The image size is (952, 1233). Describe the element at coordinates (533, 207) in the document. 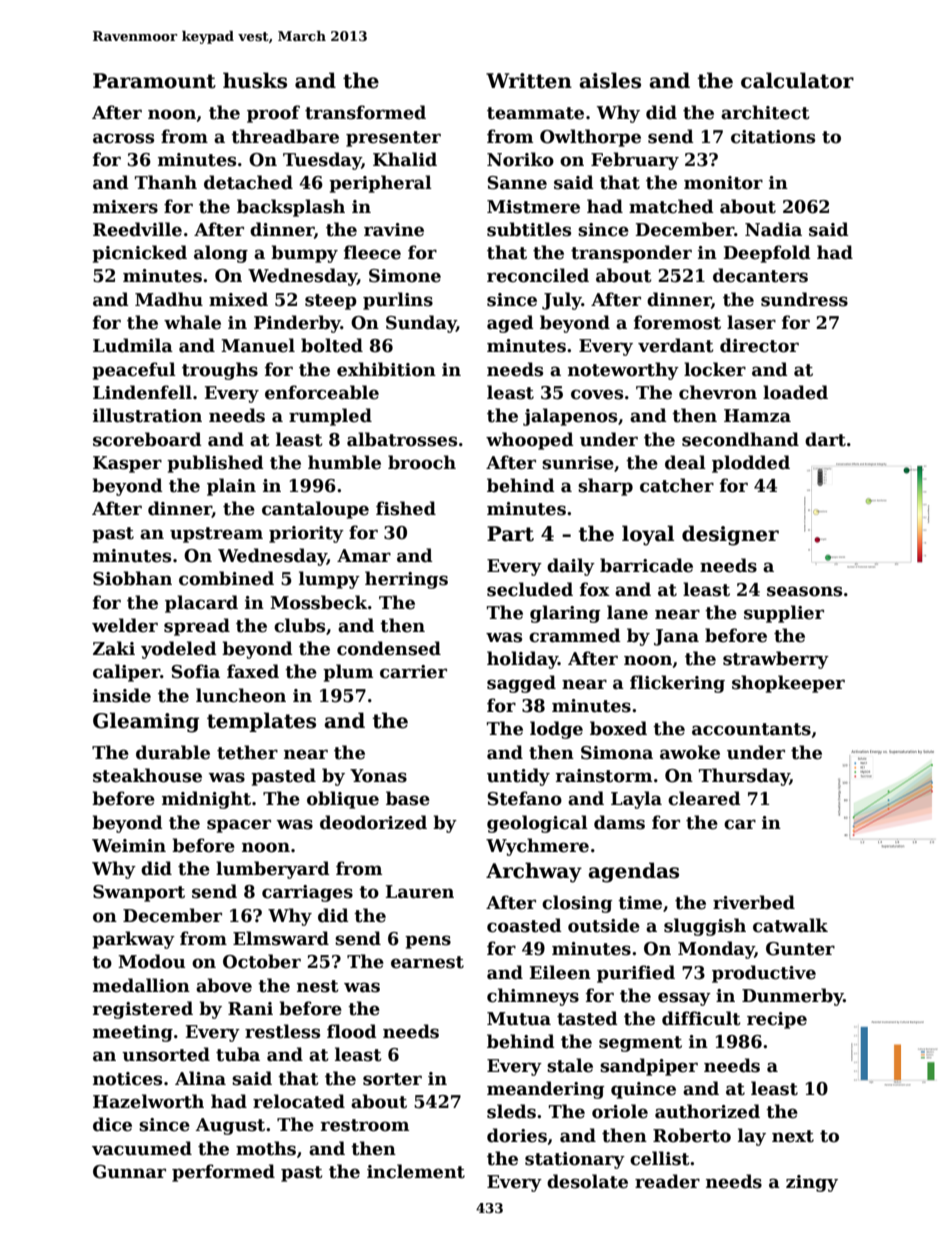

I see `Mistmere` at that location.
